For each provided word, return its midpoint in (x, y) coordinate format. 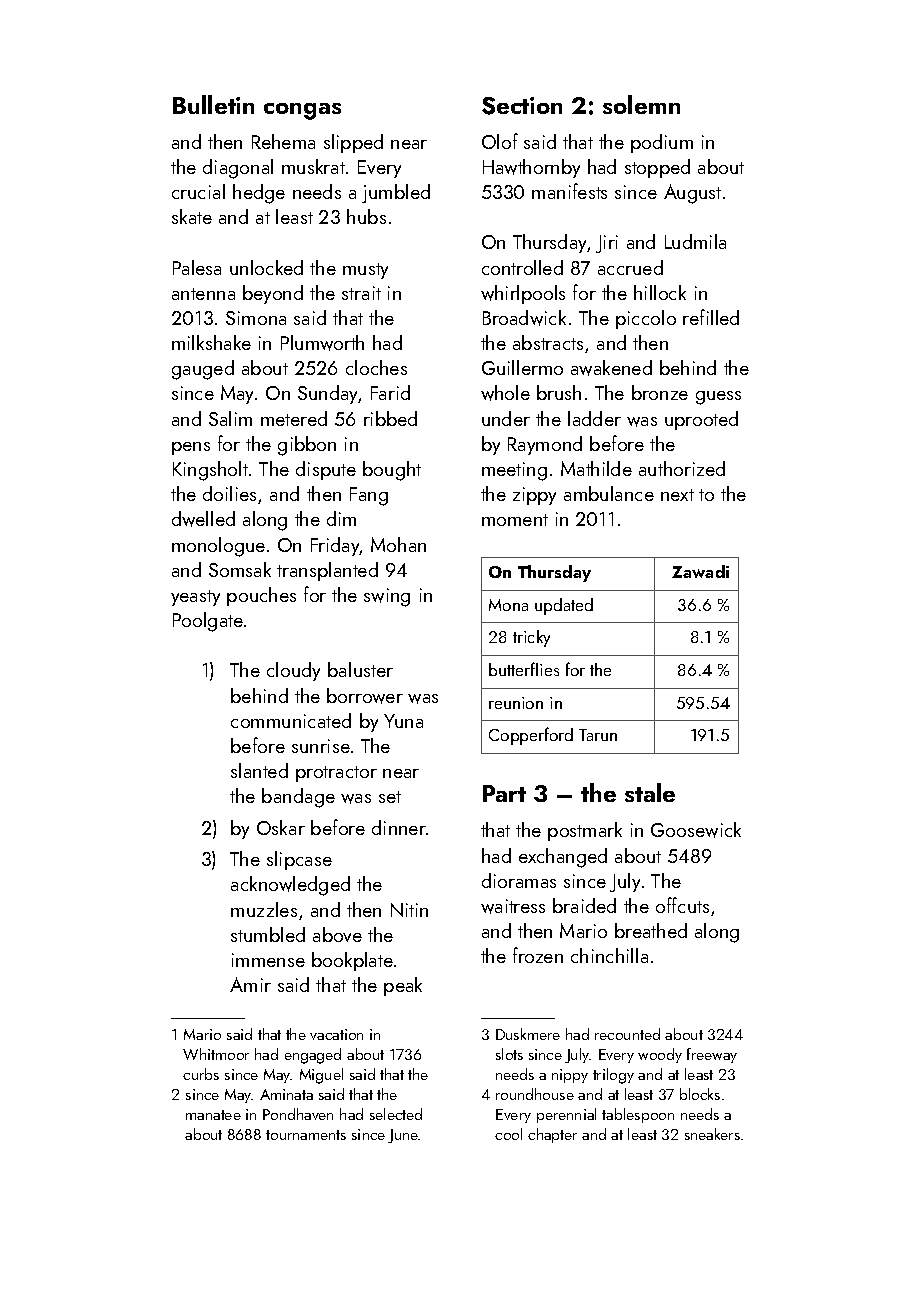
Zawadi (700, 571)
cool (508, 1134)
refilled (711, 317)
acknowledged (290, 886)
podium (662, 143)
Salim (230, 418)
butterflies (524, 669)
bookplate (352, 961)
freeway (712, 1055)
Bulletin (213, 104)
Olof (500, 141)
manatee (213, 1115)
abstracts (548, 342)
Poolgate (208, 622)
